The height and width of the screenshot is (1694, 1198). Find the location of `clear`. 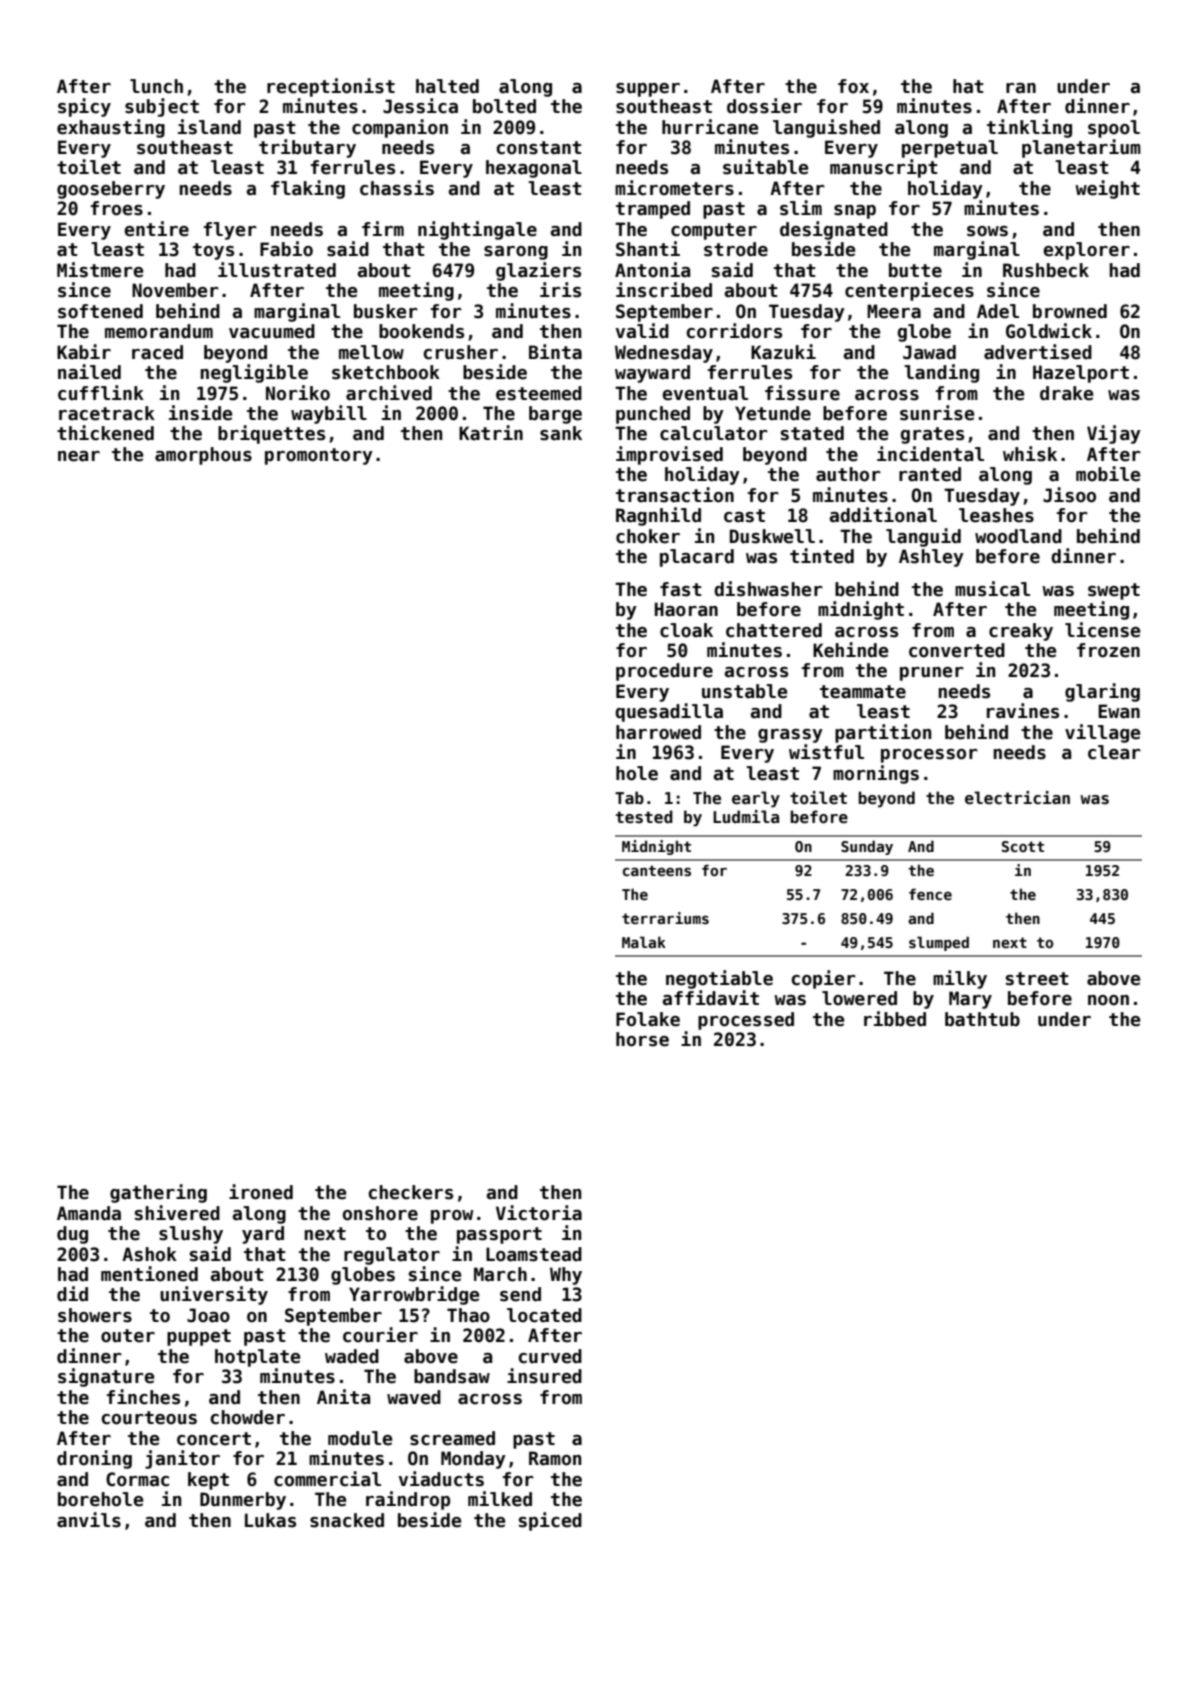

clear is located at coordinates (1114, 752).
